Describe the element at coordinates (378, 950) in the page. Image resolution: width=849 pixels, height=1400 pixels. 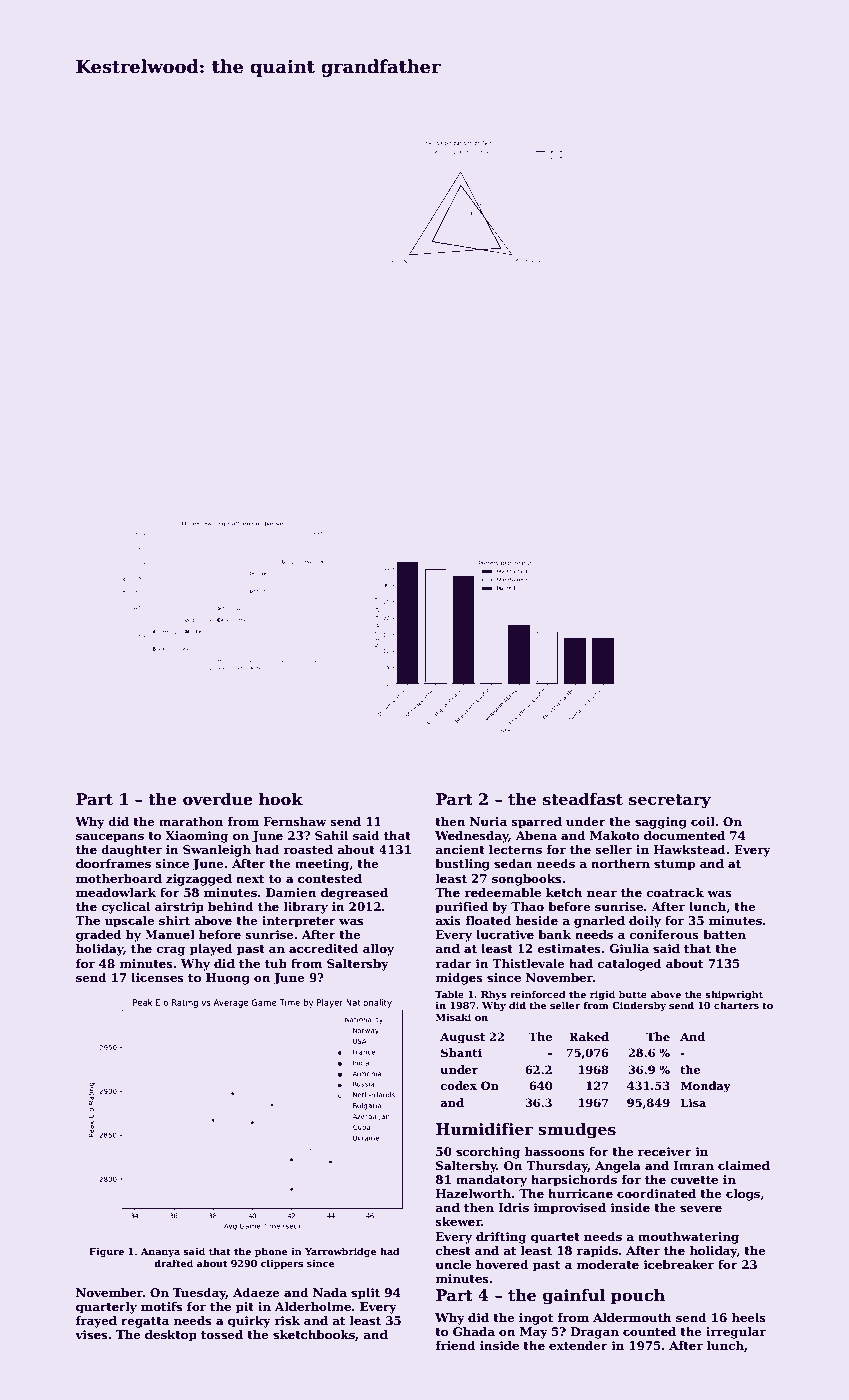
I see `alloy` at that location.
